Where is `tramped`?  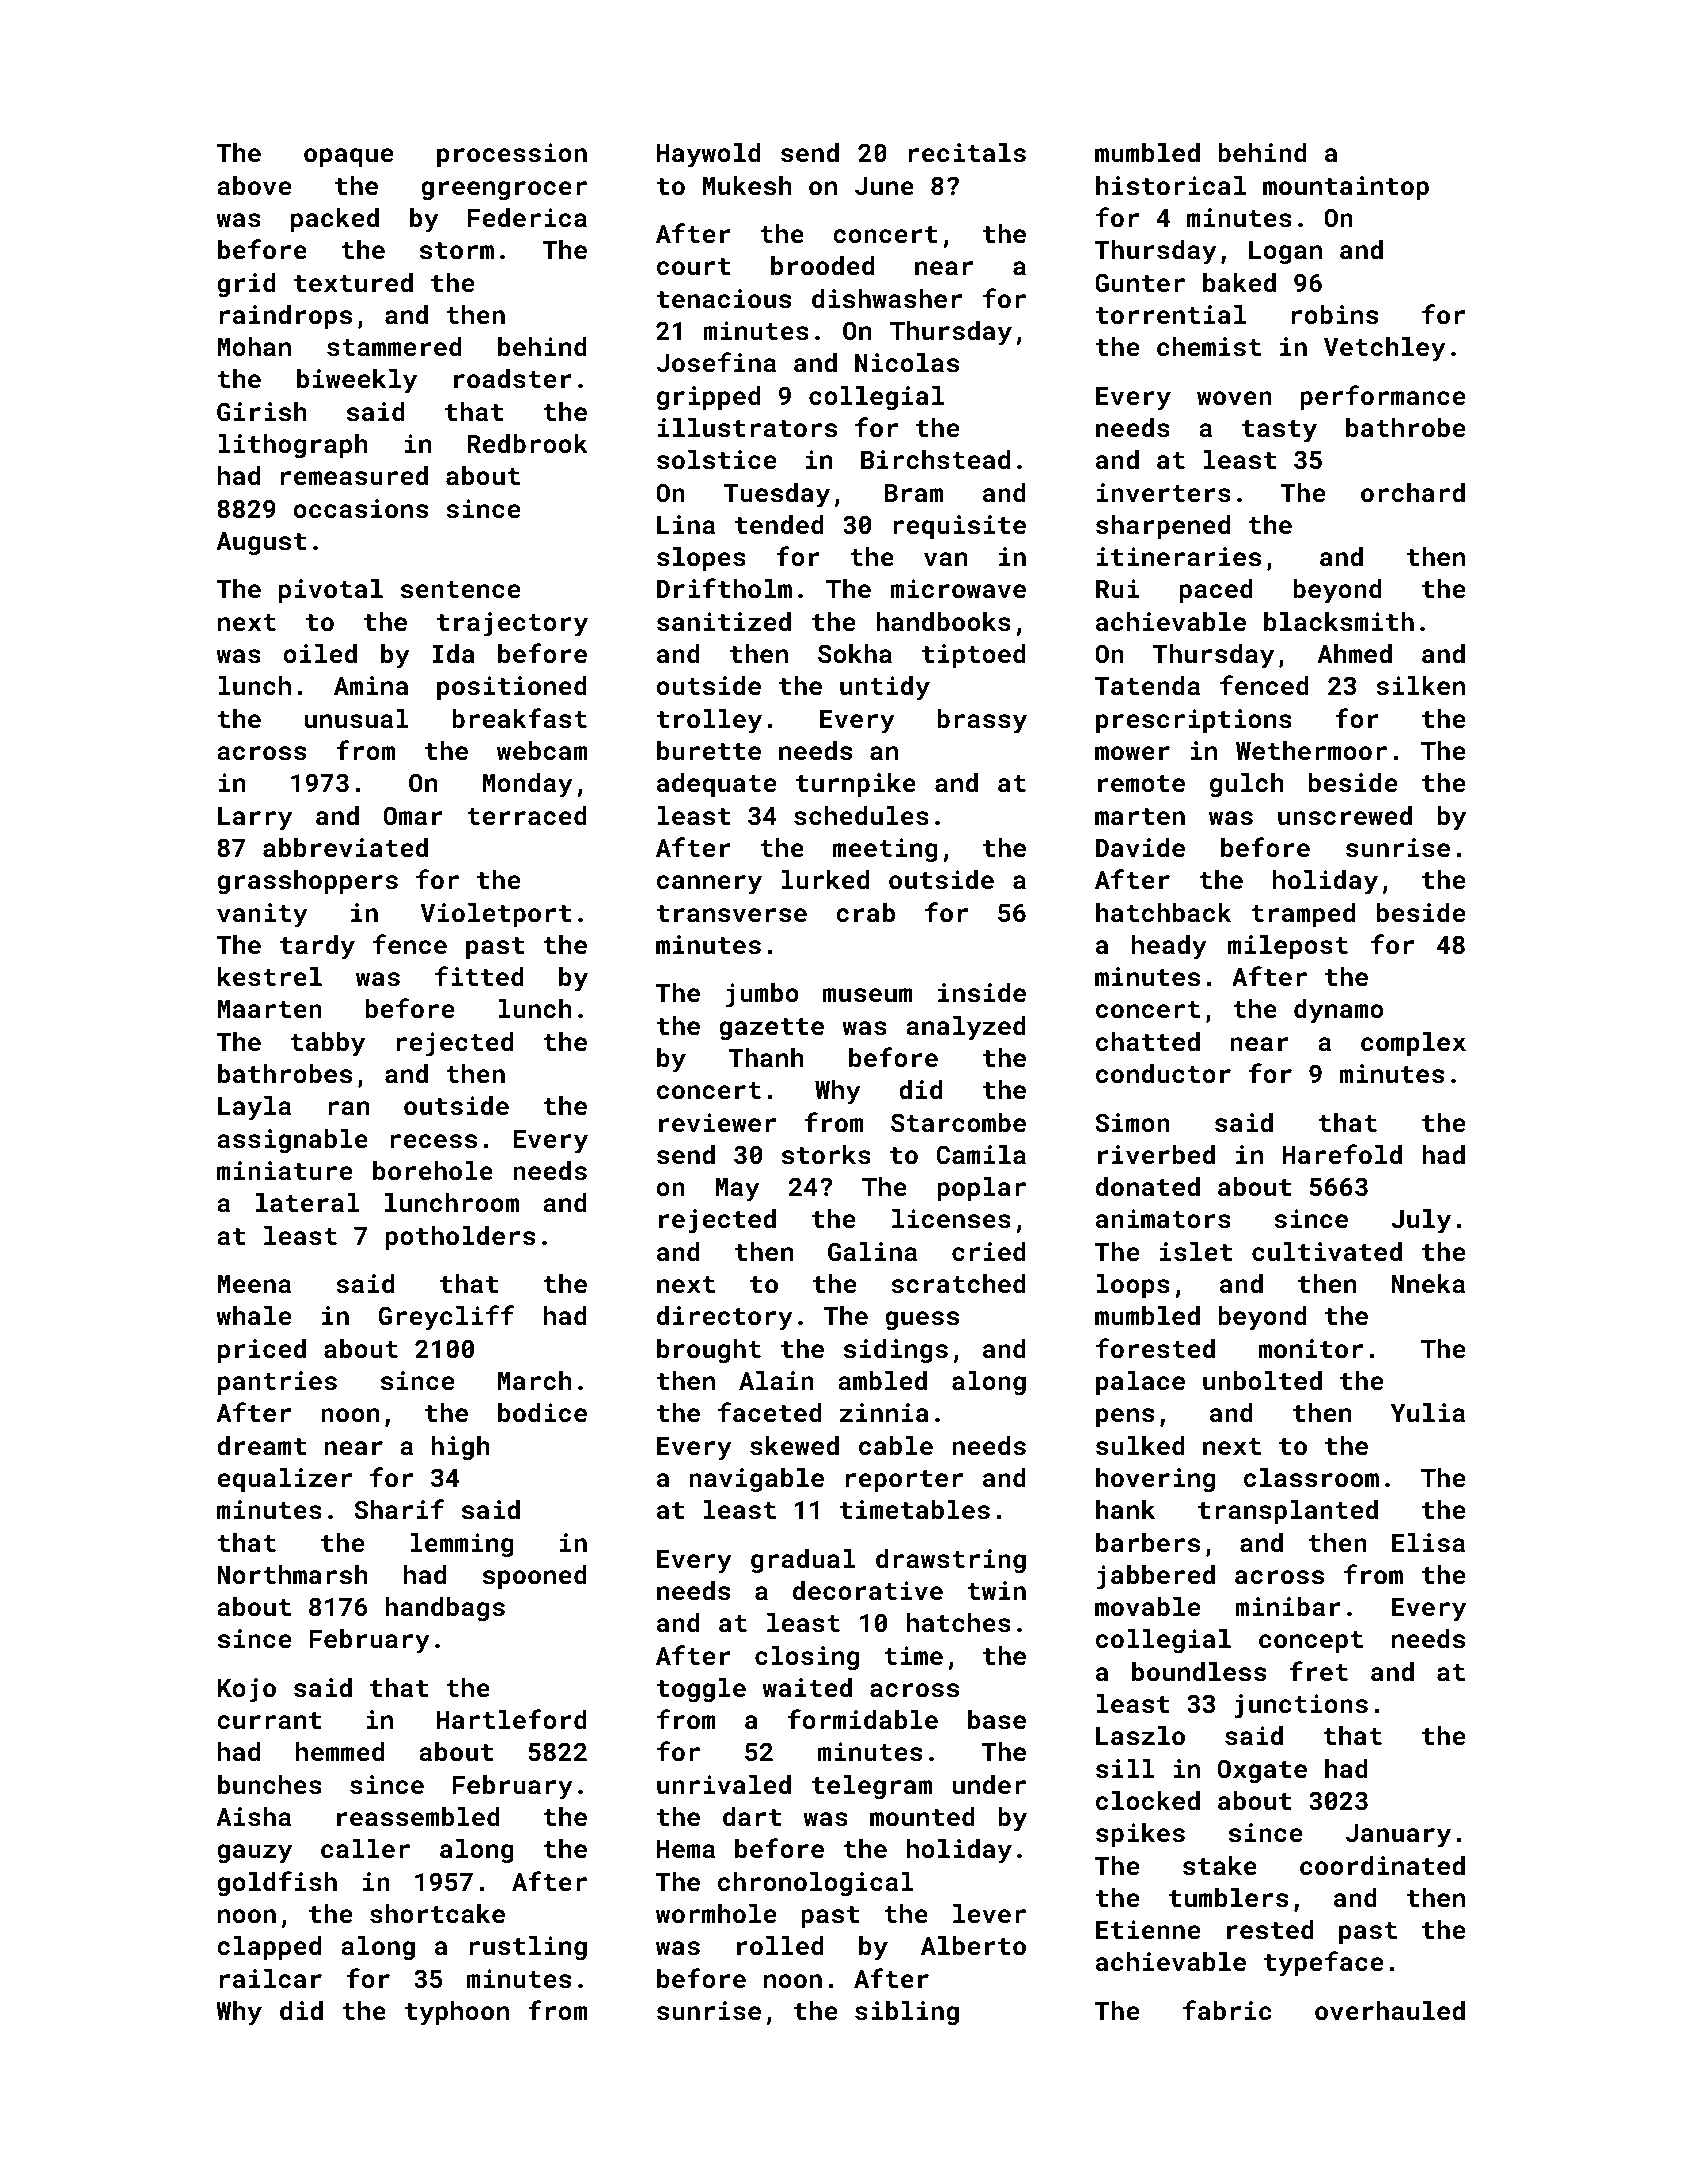 tramped is located at coordinates (1303, 915).
